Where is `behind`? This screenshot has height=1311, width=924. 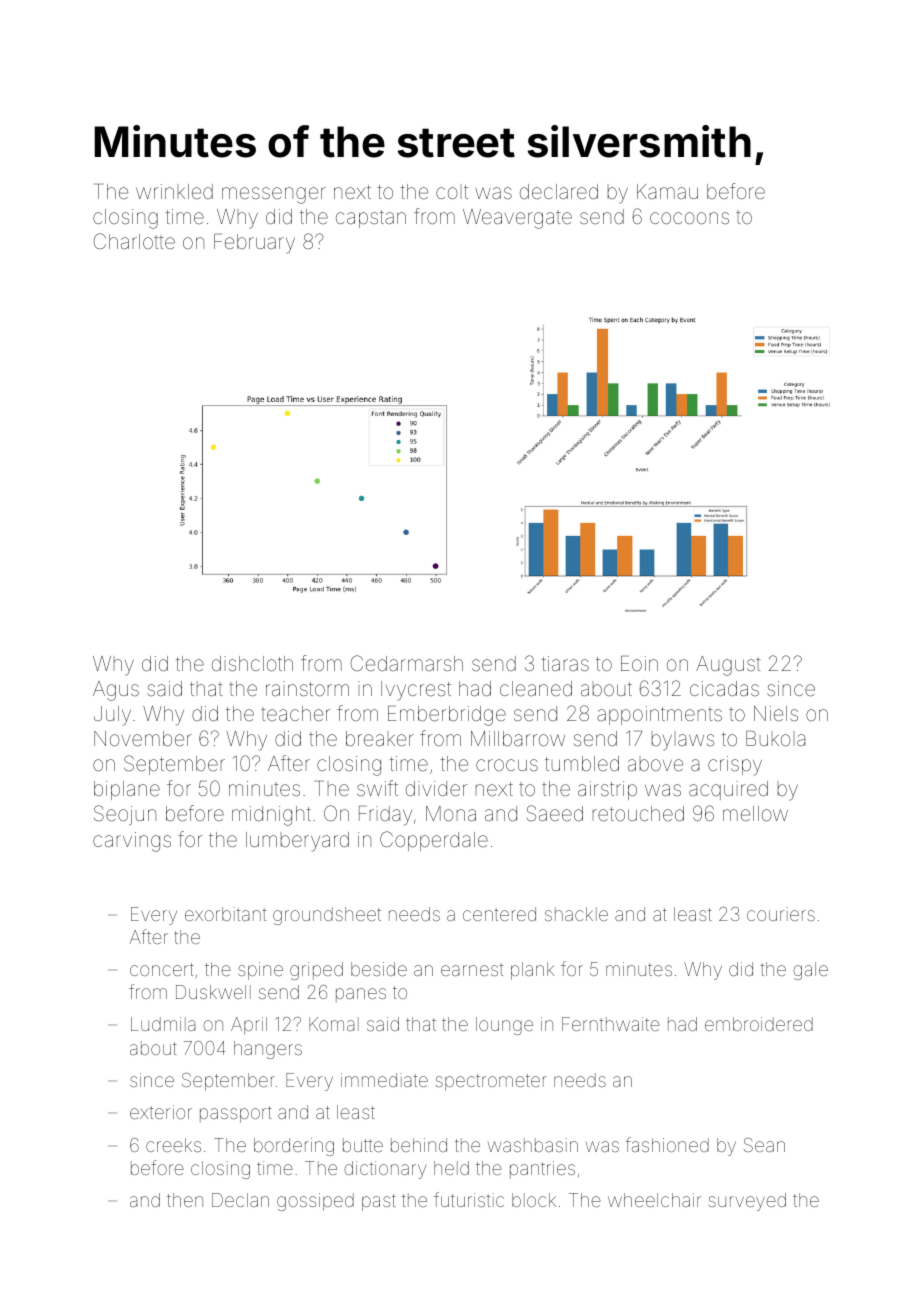
behind is located at coordinates (419, 1145).
